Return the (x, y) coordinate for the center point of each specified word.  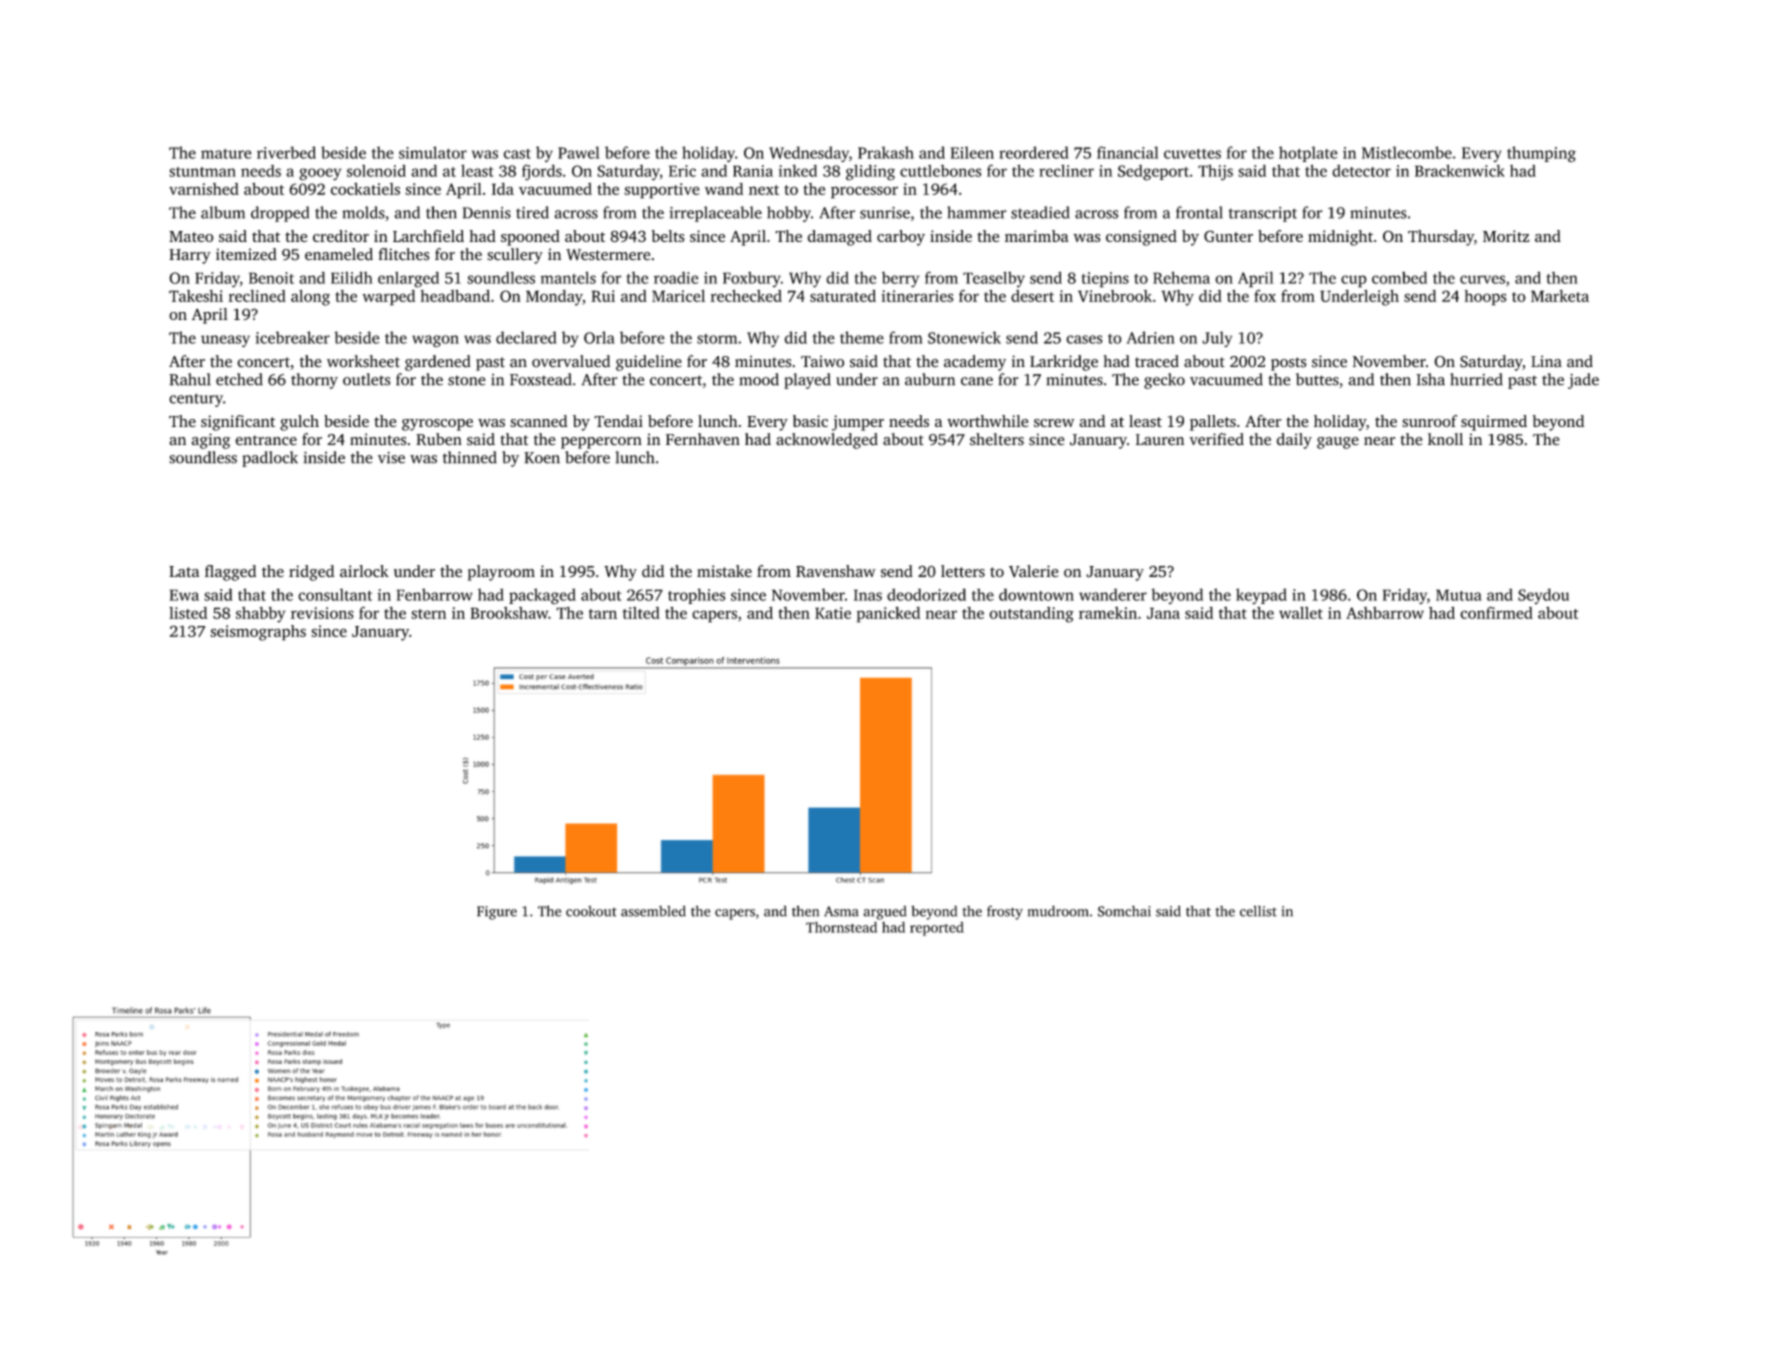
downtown (1036, 594)
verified (1216, 439)
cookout (591, 911)
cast (517, 154)
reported (937, 929)
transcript (1263, 214)
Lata (184, 571)
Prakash (886, 152)
